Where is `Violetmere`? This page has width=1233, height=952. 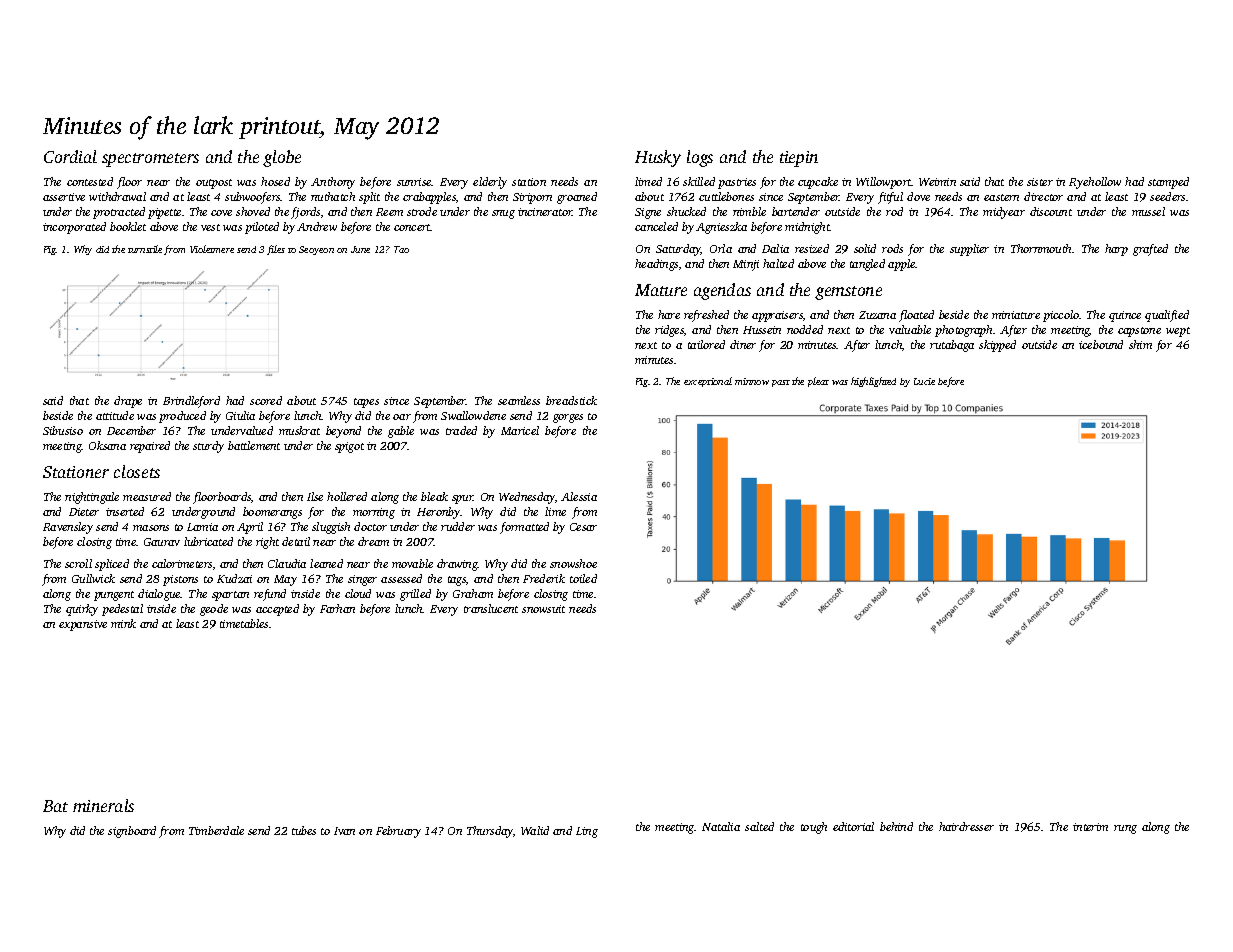
Violetmere is located at coordinates (212, 249).
